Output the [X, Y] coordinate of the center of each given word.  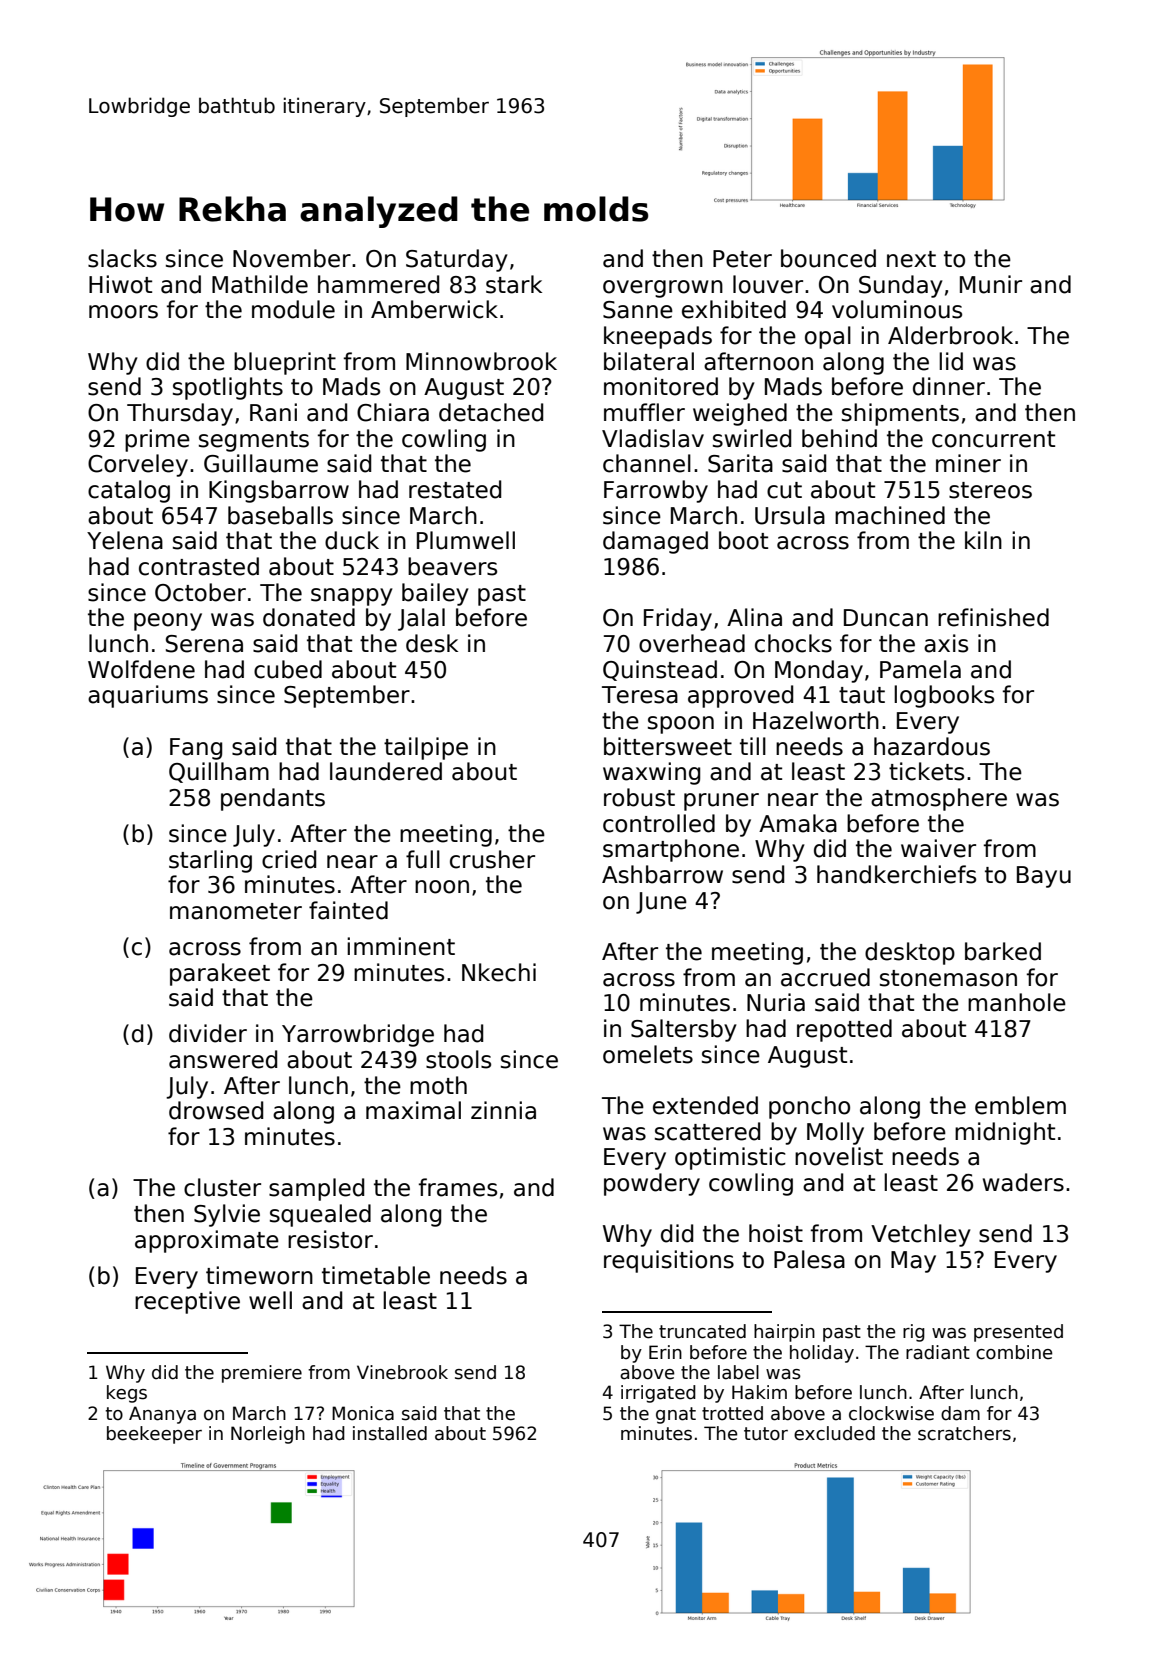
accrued [825, 977]
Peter [742, 259]
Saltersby [684, 1030]
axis [946, 643]
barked [1003, 951]
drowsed [216, 1110]
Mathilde [260, 284]
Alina [754, 617]
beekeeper [154, 1435]
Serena [204, 644]
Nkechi [499, 972]
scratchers [964, 1433]
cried [289, 859]
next [911, 259]
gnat [676, 1415]
